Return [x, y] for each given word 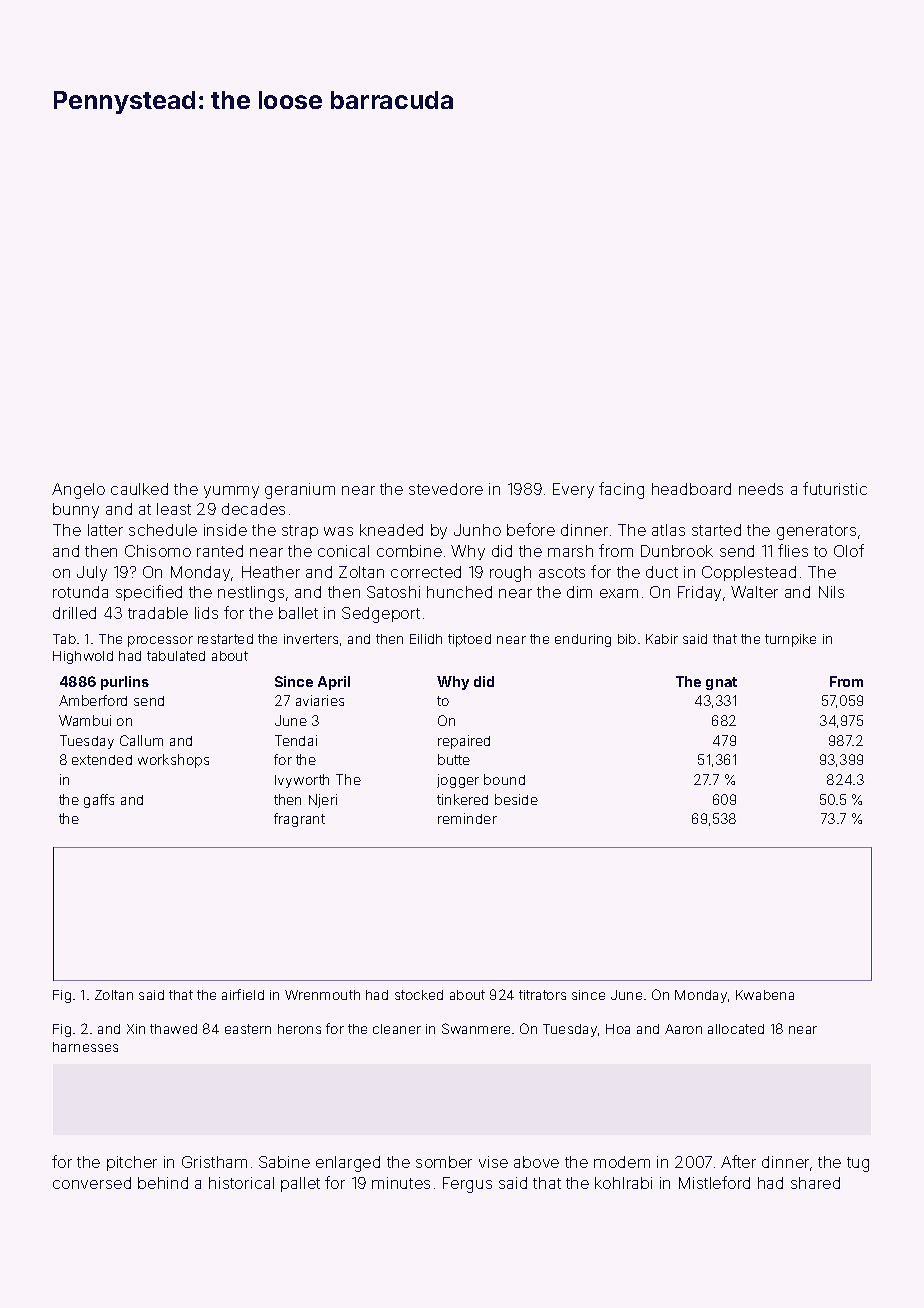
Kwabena [765, 995]
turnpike [790, 640]
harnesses [85, 1047]
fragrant [299, 820]
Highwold [83, 657]
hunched [459, 592]
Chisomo [158, 551]
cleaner [397, 1029]
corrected [426, 572]
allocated [736, 1029]
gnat [721, 683]
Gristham [214, 1162]
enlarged [348, 1164]
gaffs [99, 801]
